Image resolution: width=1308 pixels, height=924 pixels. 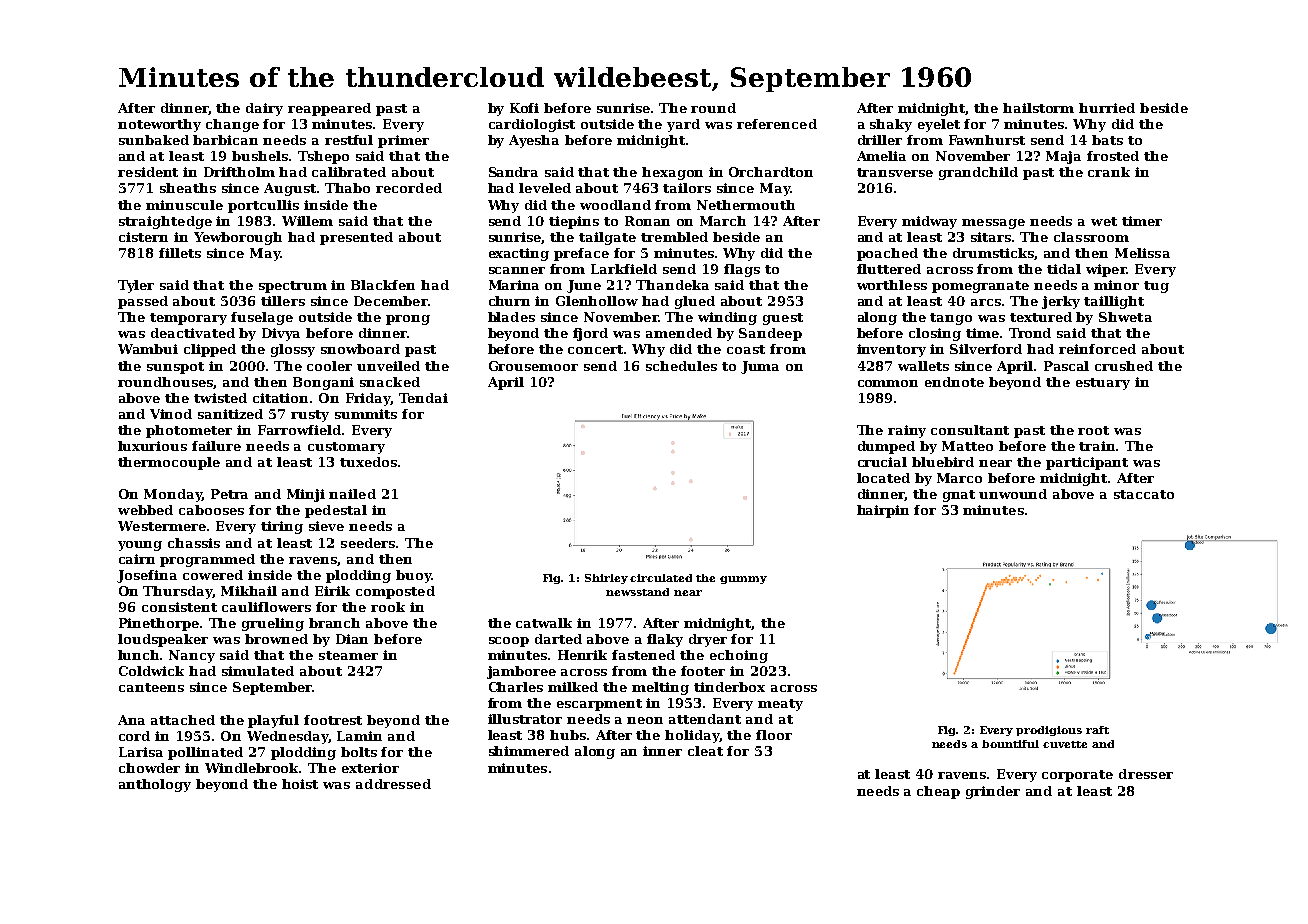 I want to click on floor, so click(x=774, y=735).
